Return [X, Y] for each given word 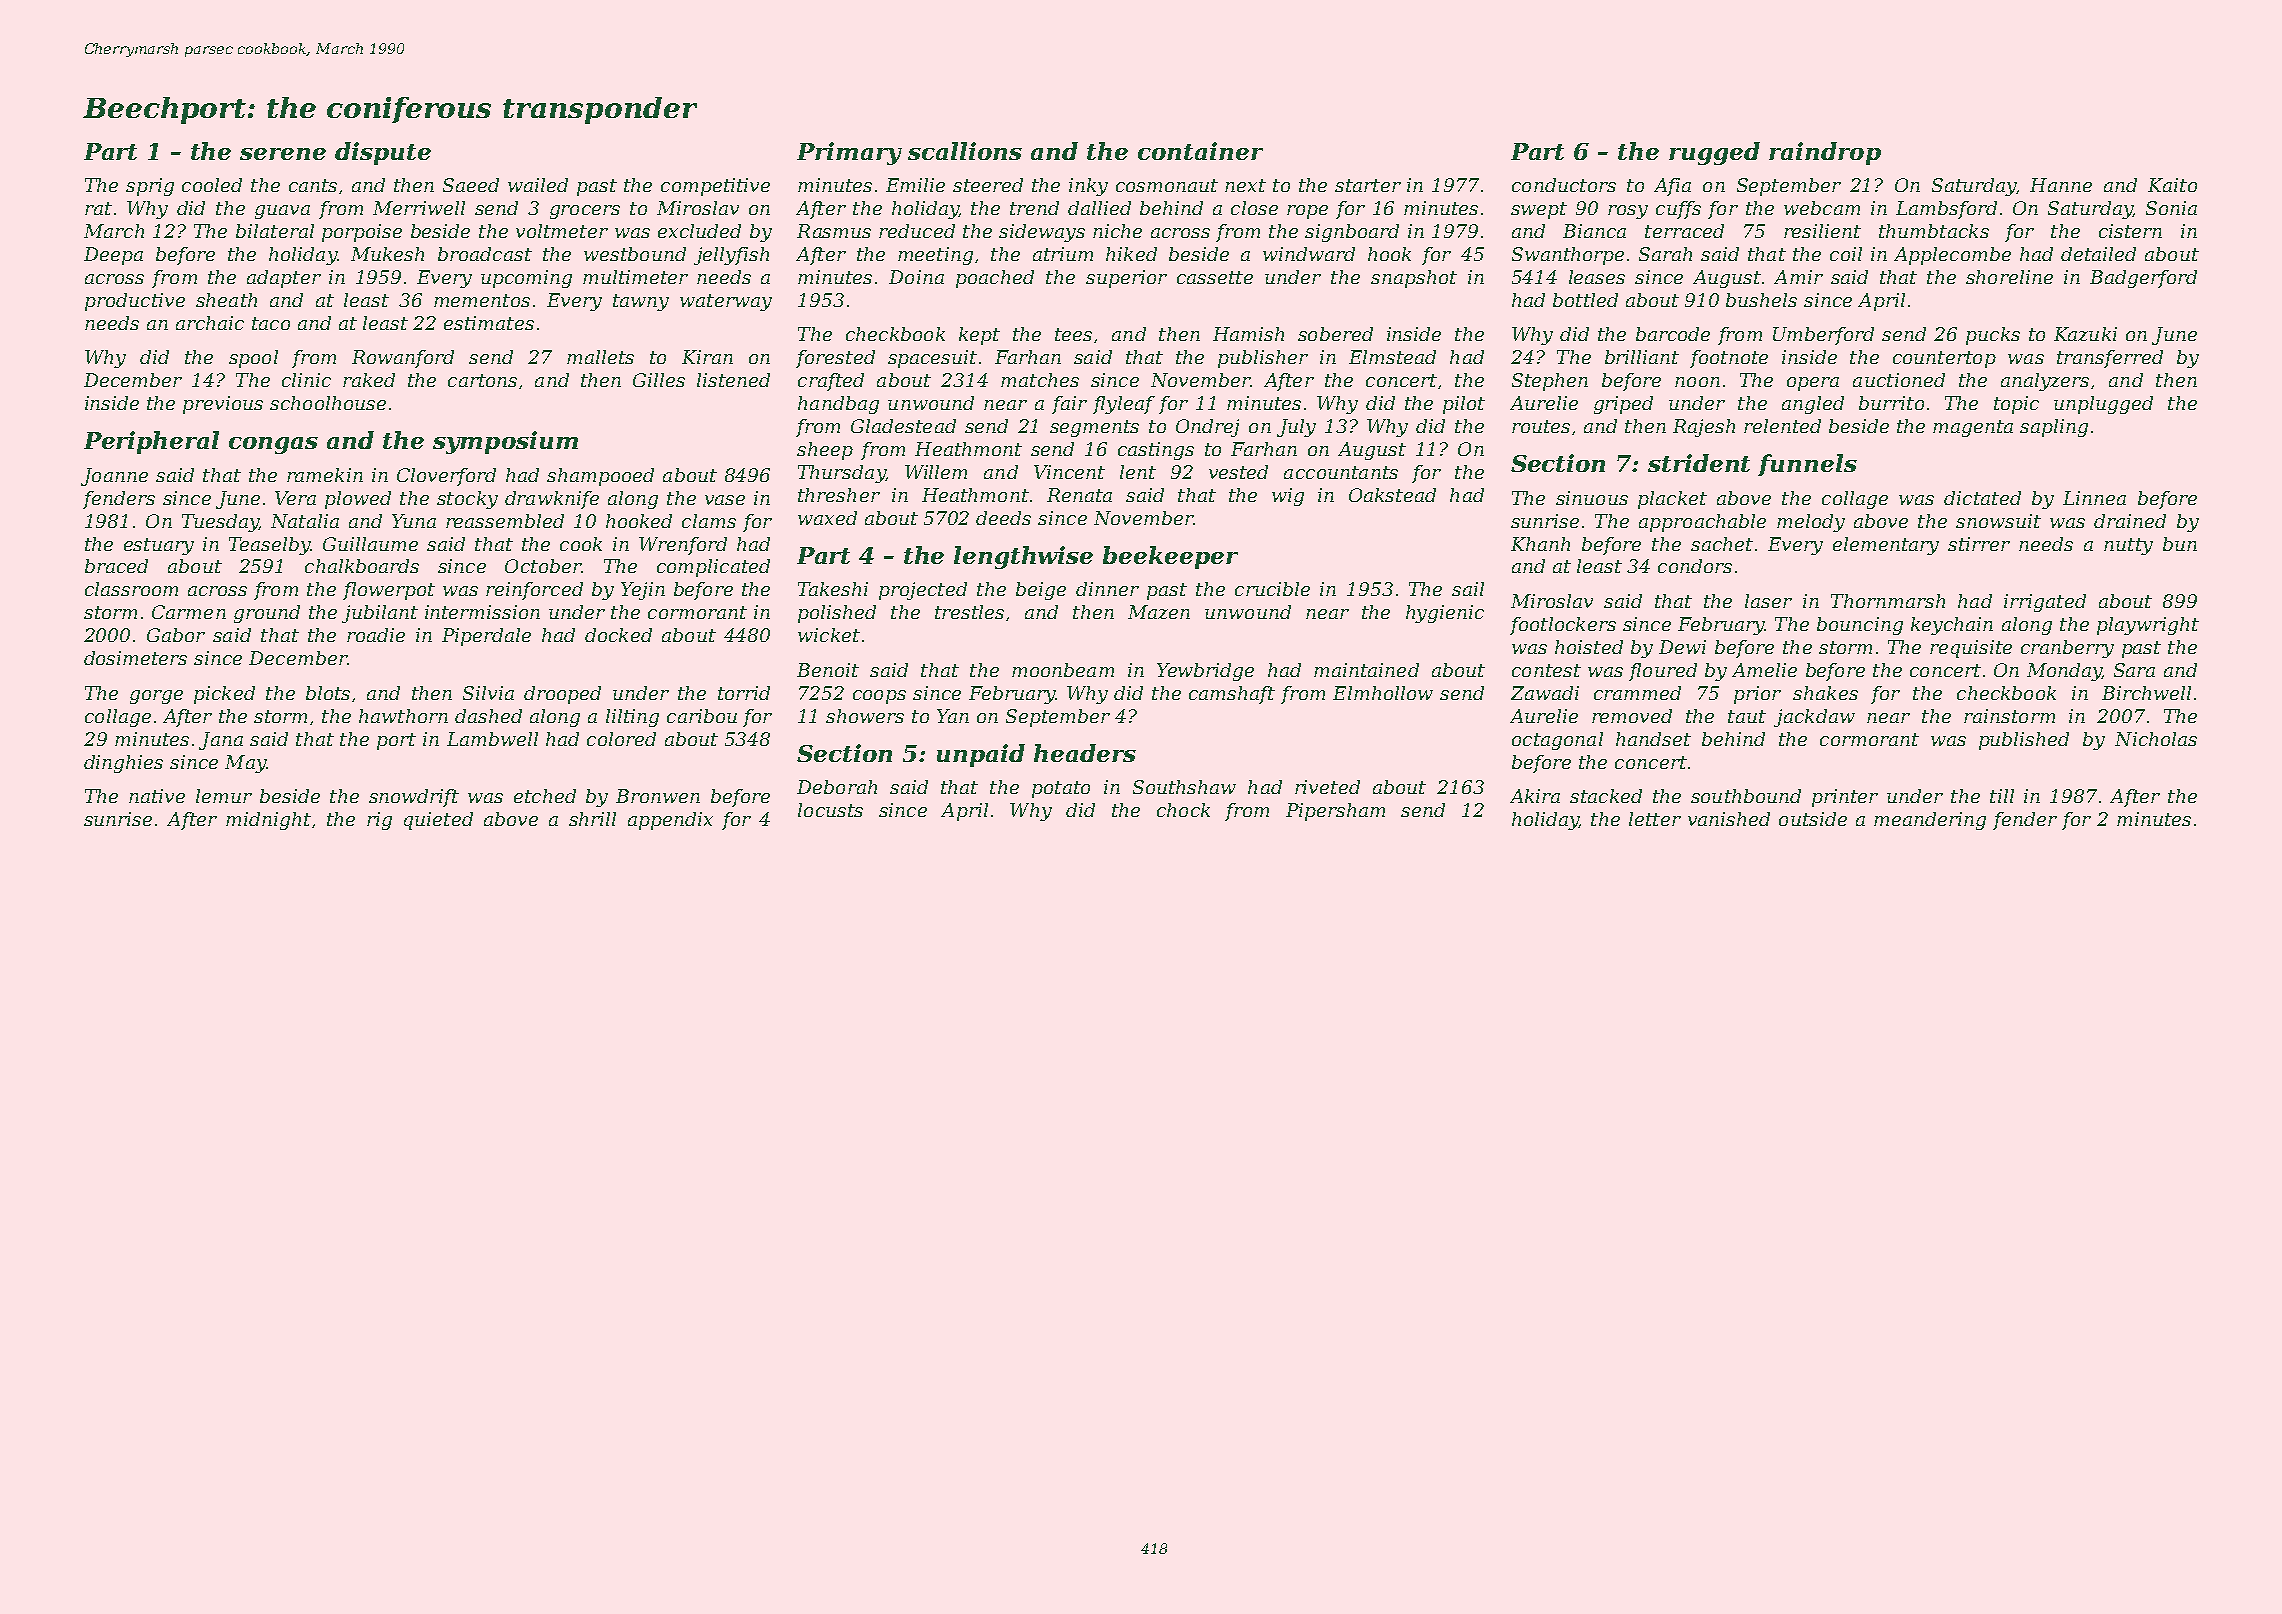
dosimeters [135, 658]
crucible [1272, 589]
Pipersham [1335, 812]
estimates [489, 323]
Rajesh [1704, 428]
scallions [965, 151]
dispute [383, 153]
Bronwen [658, 796]
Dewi [1682, 647]
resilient [1822, 231]
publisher [1263, 359]
